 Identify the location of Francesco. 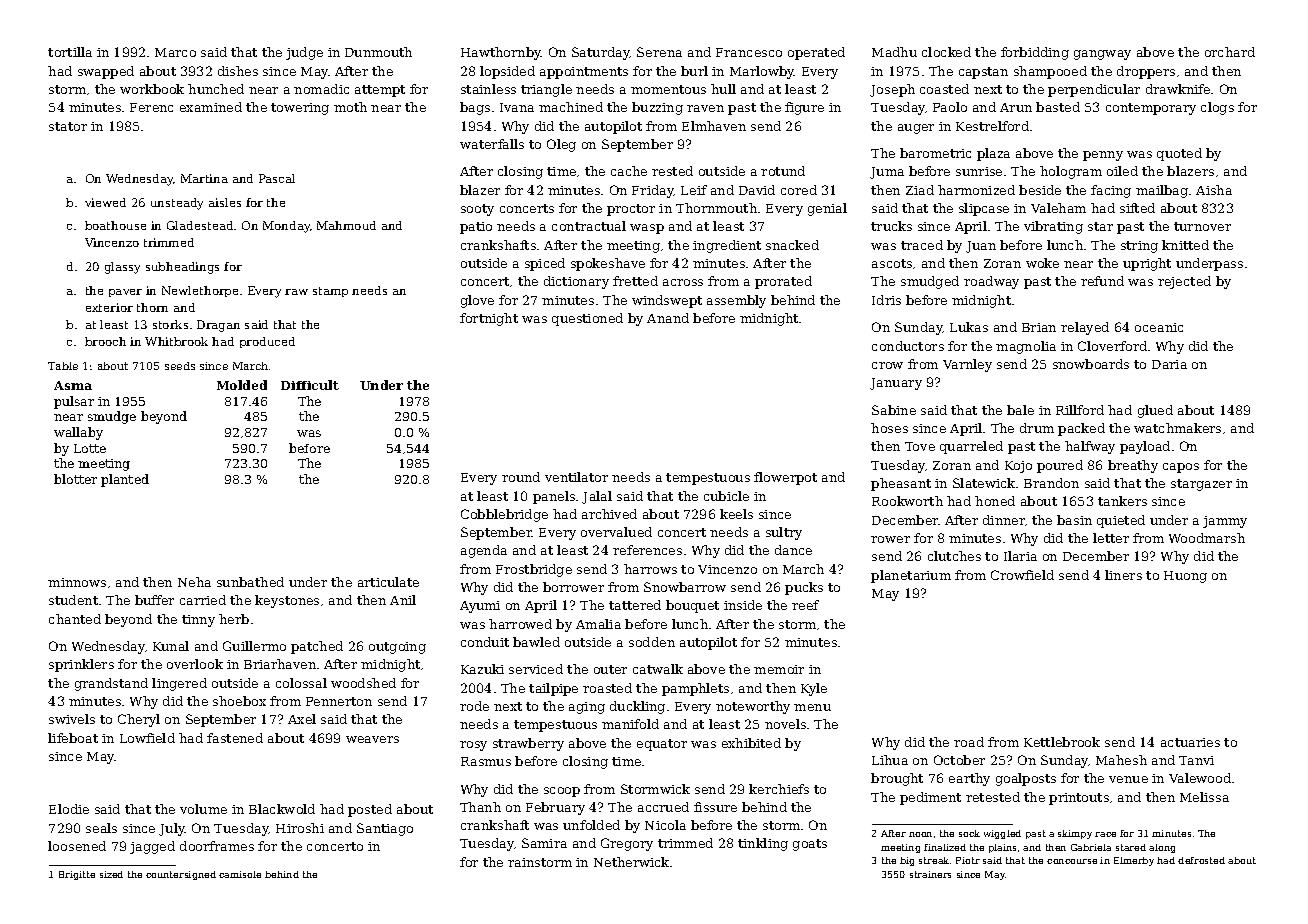
(749, 52).
